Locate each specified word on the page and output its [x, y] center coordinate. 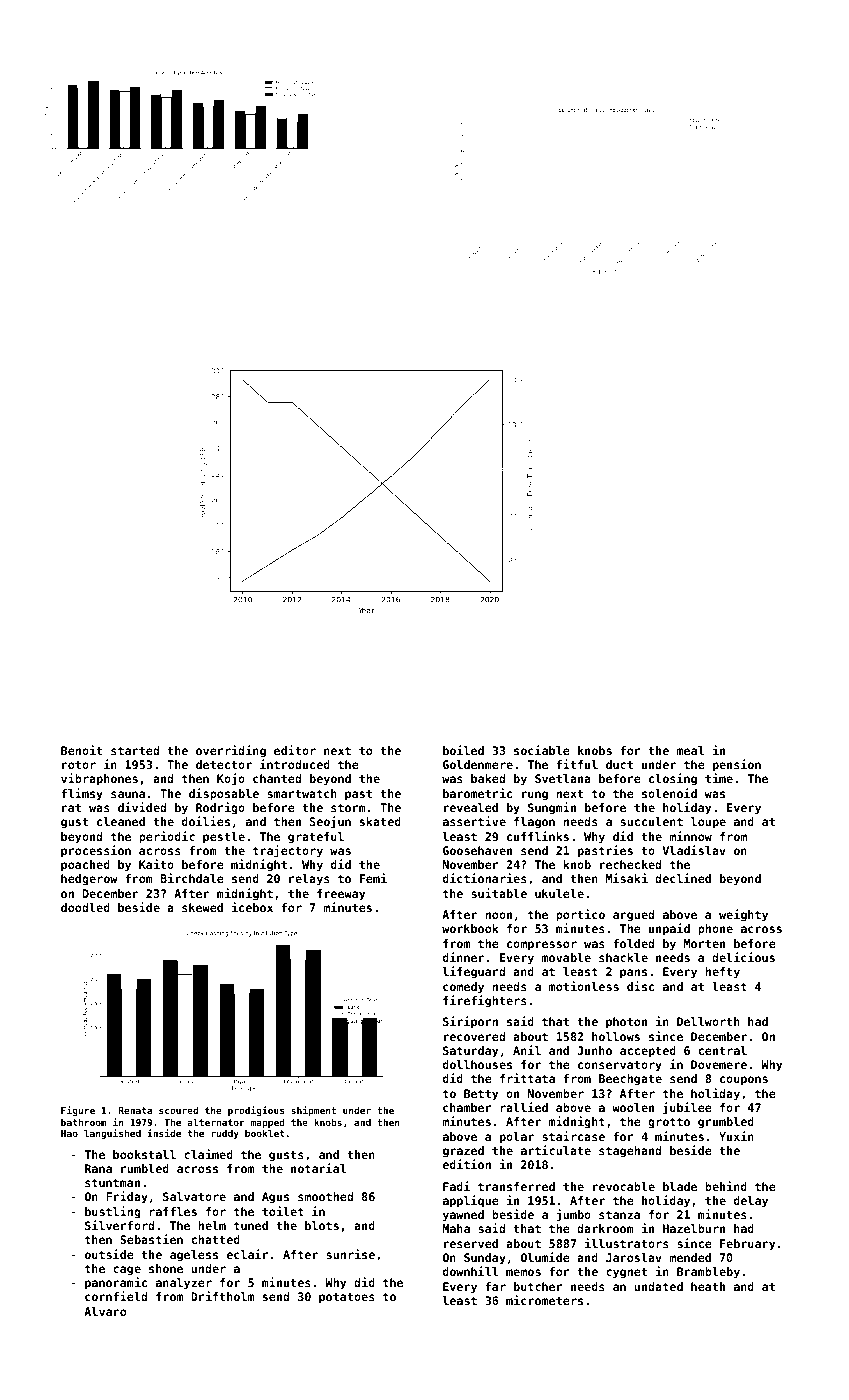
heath [708, 1286]
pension [737, 765]
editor [295, 750]
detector [224, 764]
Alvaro [105, 1311]
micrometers [544, 1300]
